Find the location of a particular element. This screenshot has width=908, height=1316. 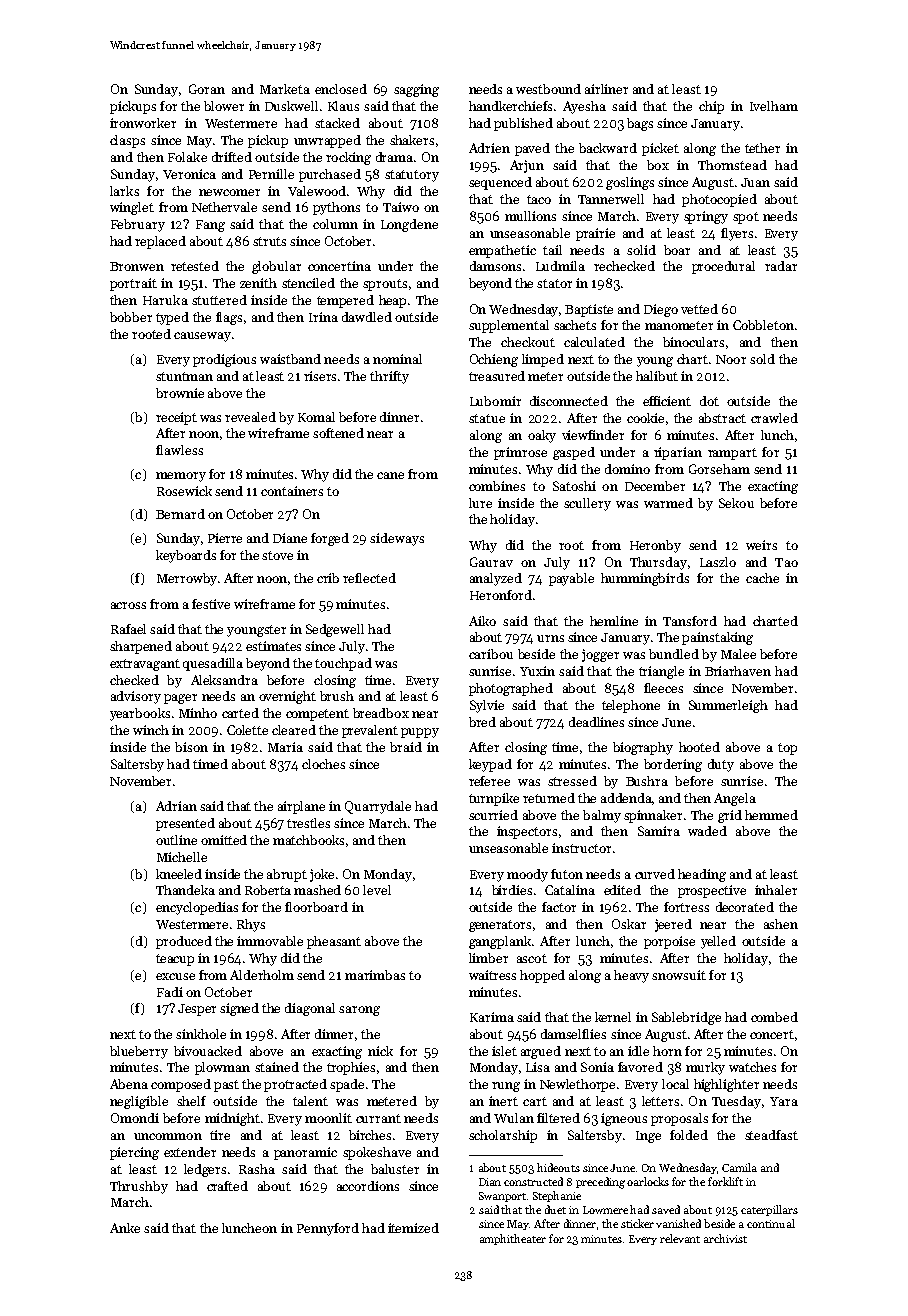

Swanport is located at coordinates (502, 1197).
